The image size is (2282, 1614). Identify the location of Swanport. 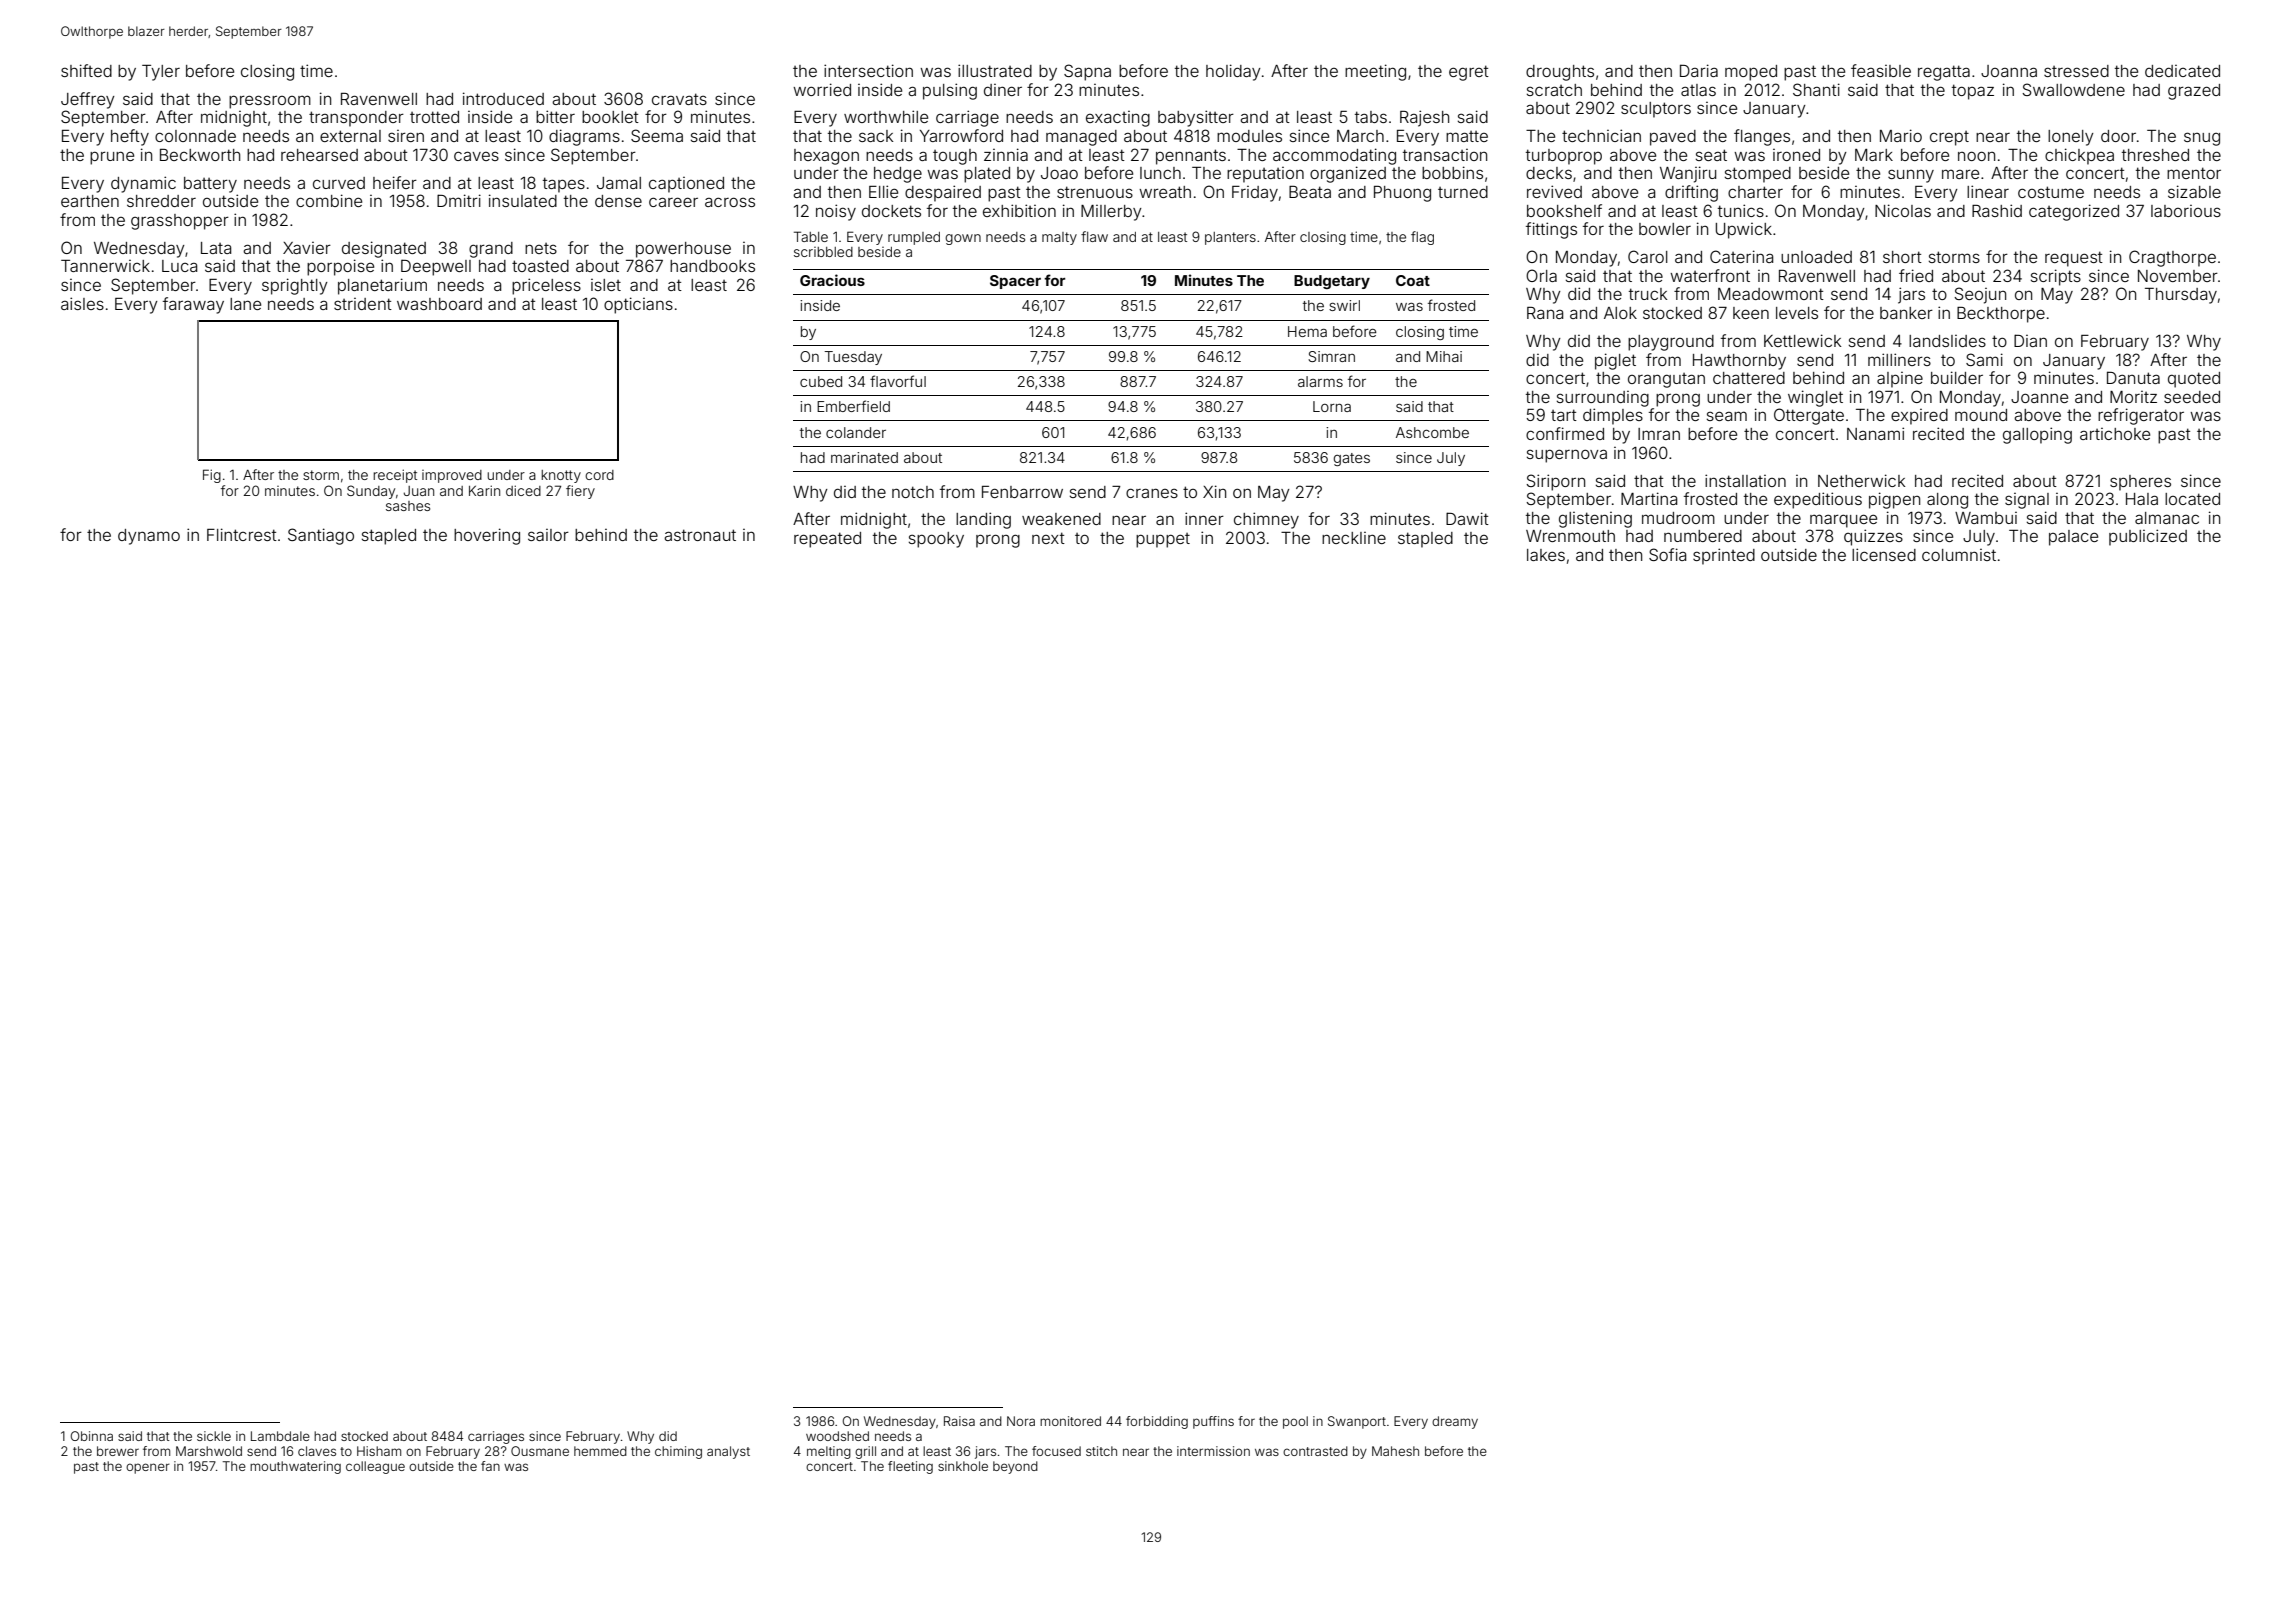
(1357, 1422).
